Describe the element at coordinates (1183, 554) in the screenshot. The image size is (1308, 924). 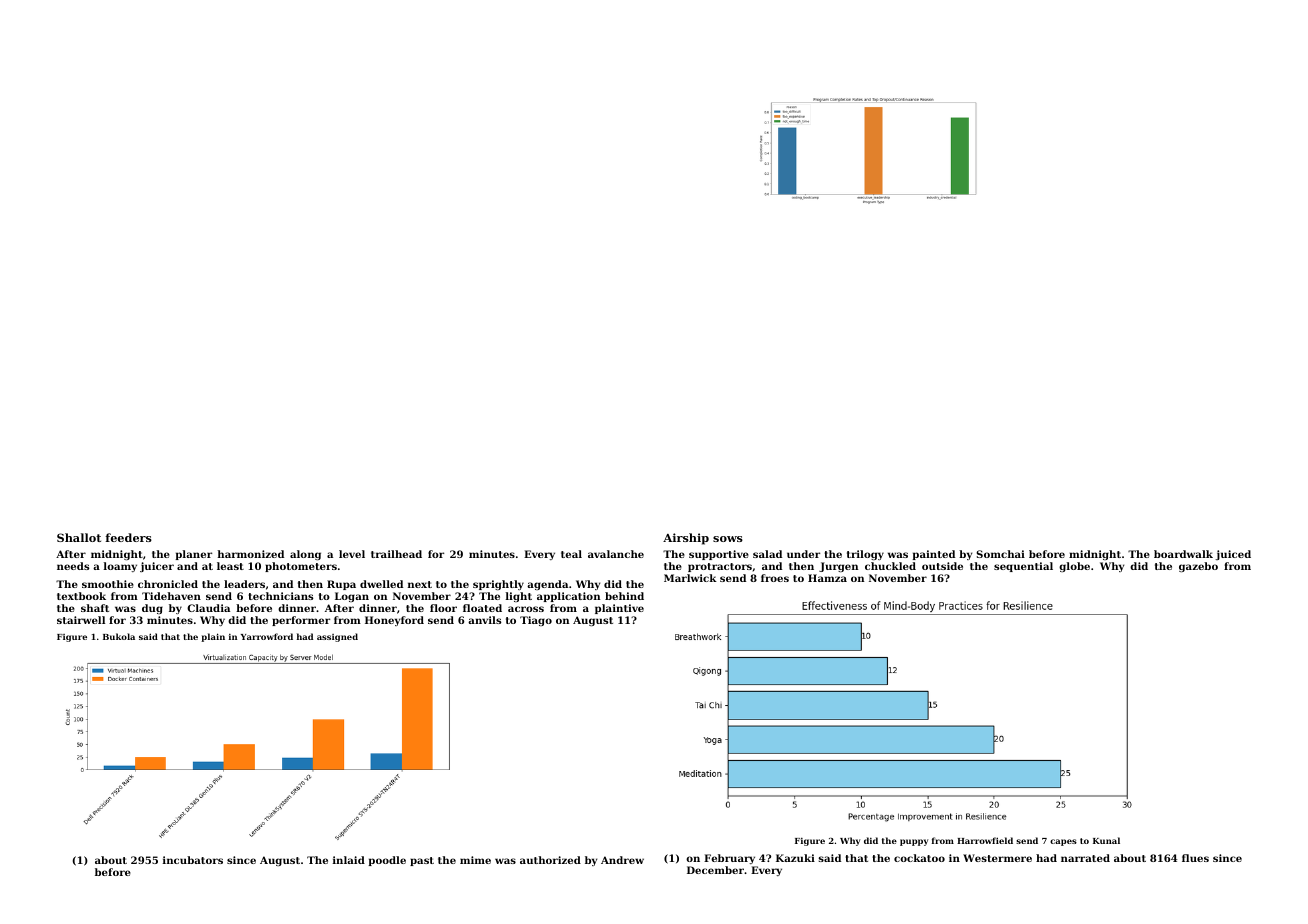
I see `boardwalk` at that location.
